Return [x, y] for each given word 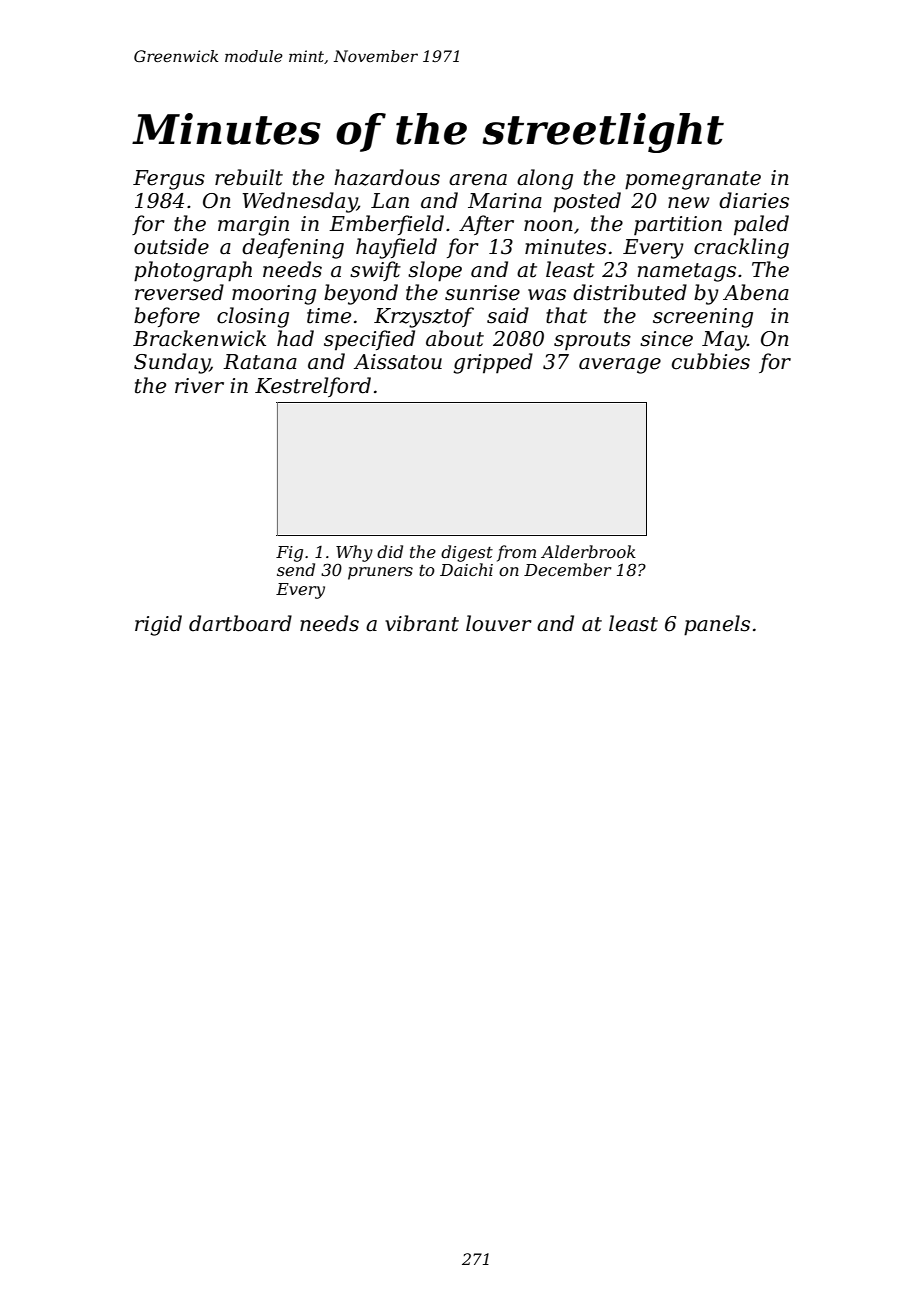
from [516, 553]
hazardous [387, 177]
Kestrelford [313, 387]
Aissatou [398, 362]
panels [717, 625]
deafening [293, 248]
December [567, 569]
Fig [289, 554]
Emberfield [386, 225]
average [620, 366]
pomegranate [693, 180]
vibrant [422, 623]
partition [678, 226]
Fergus [169, 180]
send [296, 569]
